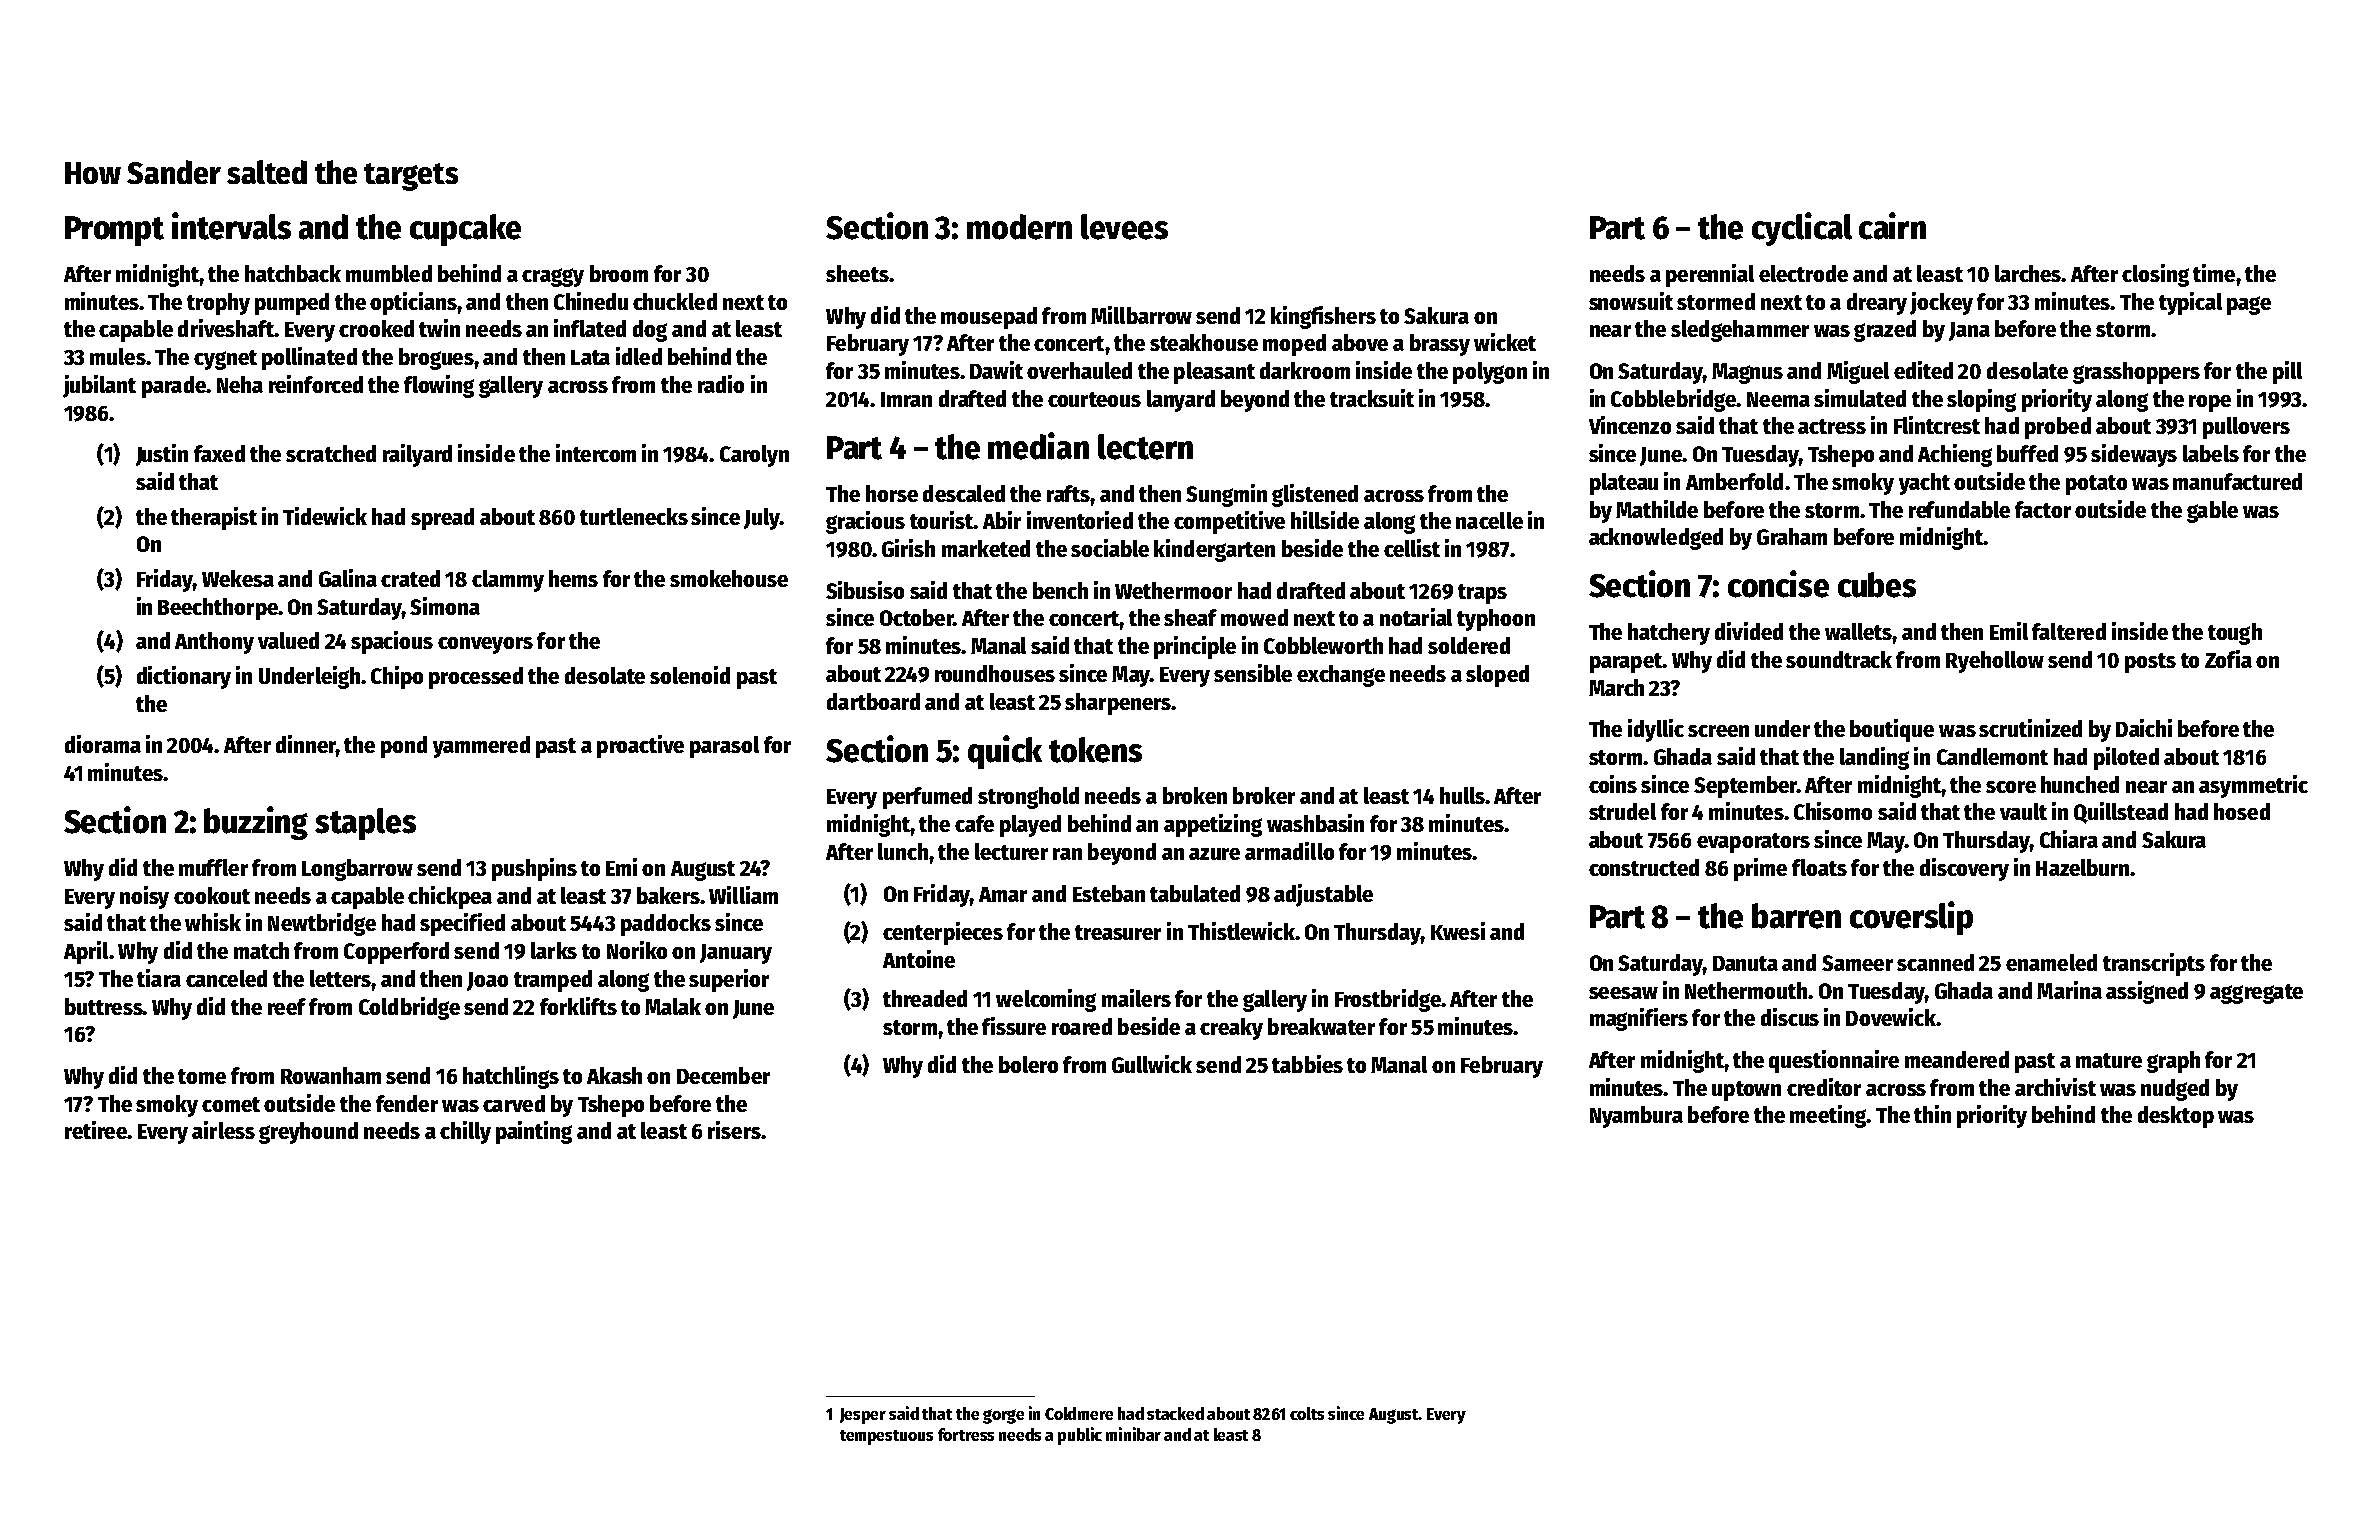 Image resolution: width=2380 pixels, height=1540 pixels. What do you see at coordinates (2287, 372) in the screenshot?
I see `pill` at bounding box center [2287, 372].
